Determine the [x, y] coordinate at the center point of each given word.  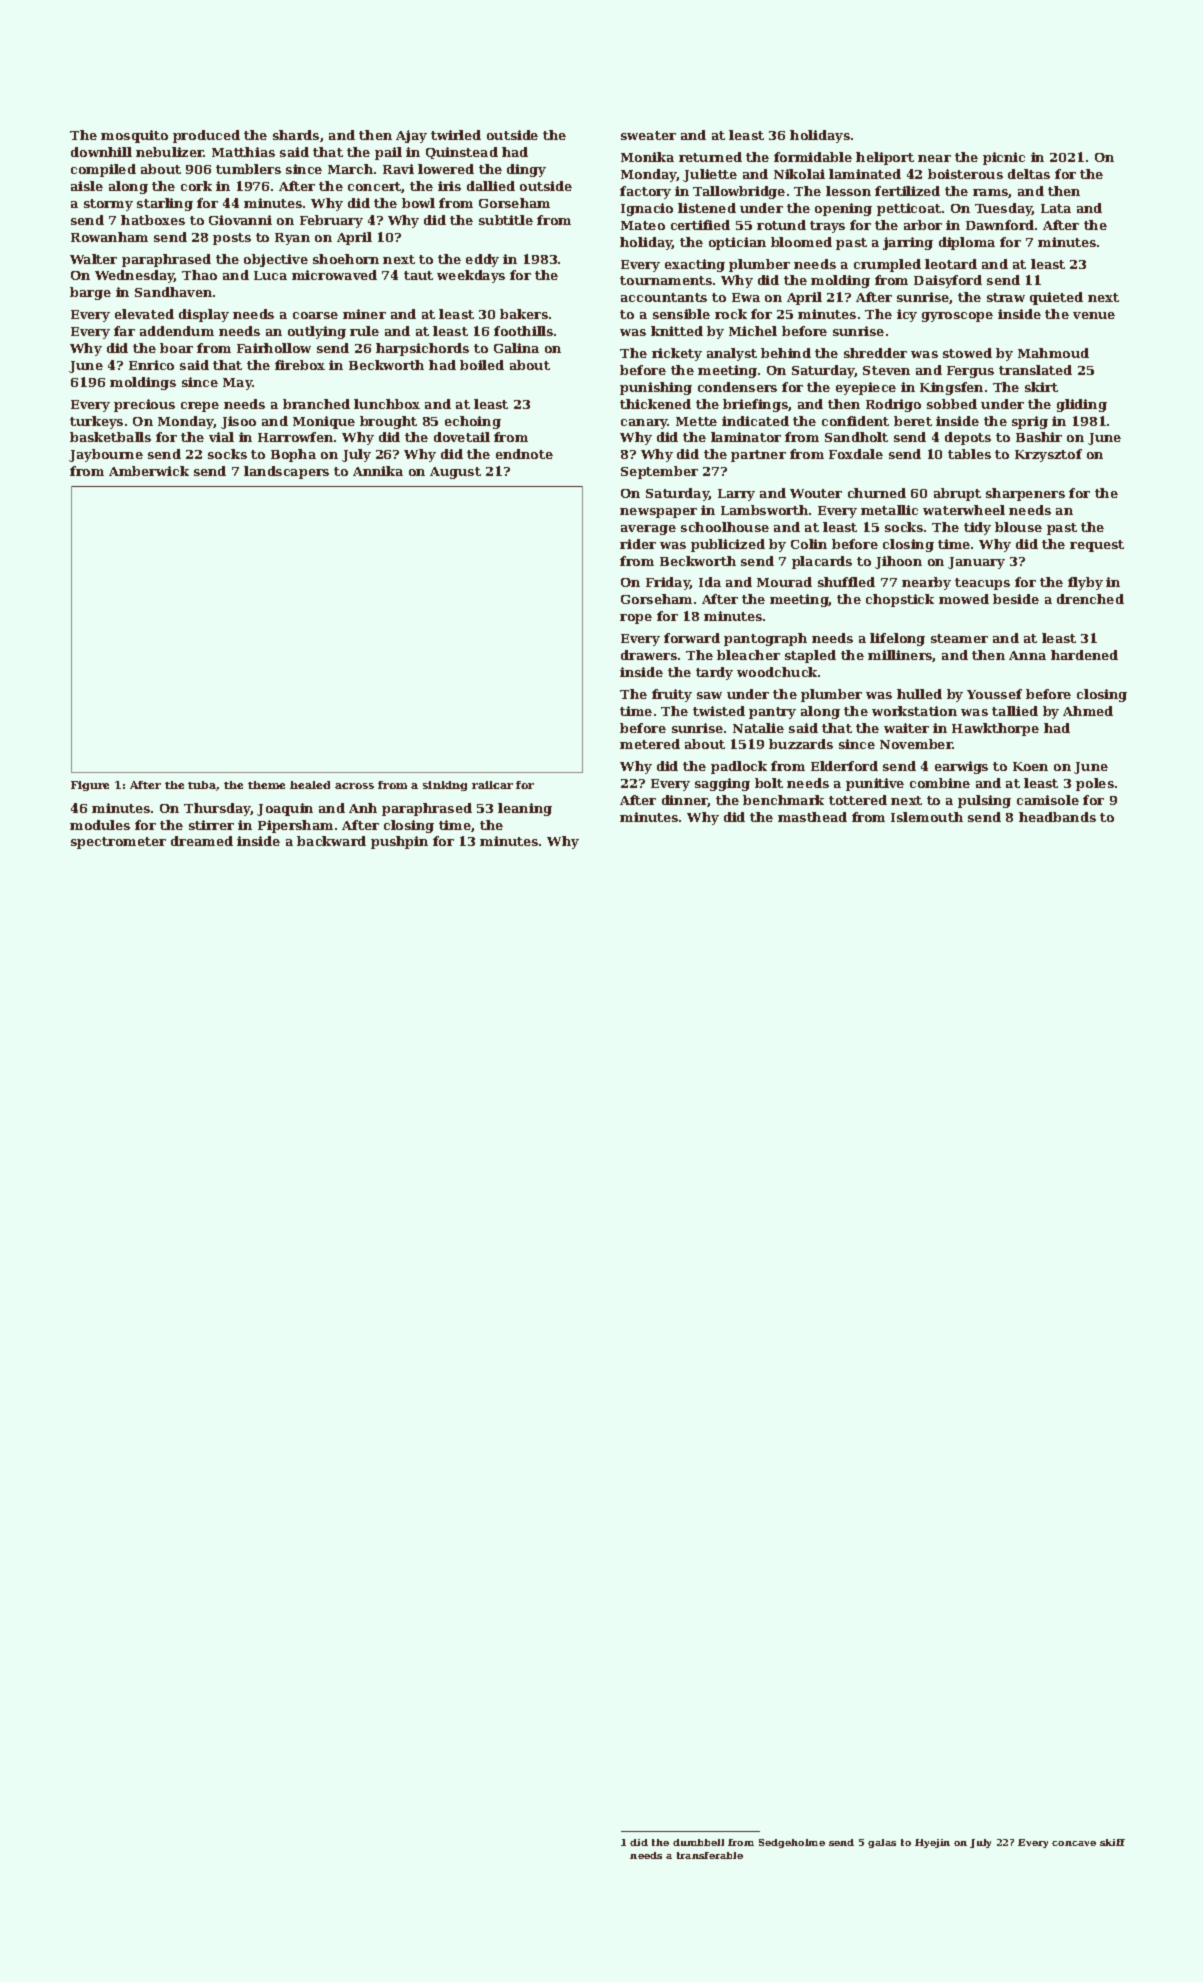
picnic [1004, 158]
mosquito [134, 136]
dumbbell [698, 1842]
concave [1074, 1843]
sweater [648, 135]
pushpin [399, 842]
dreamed [202, 841]
